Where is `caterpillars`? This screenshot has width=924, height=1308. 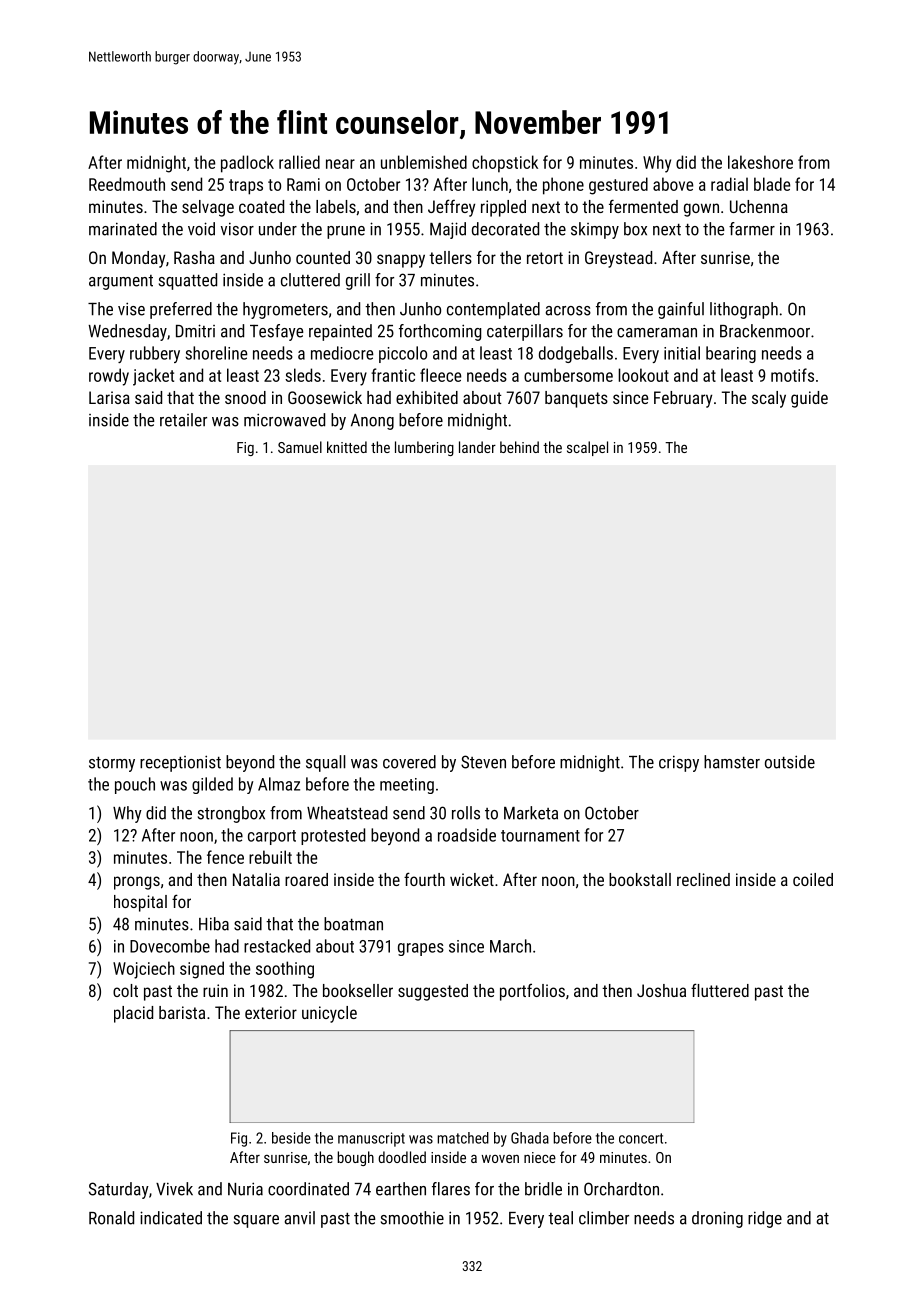 caterpillars is located at coordinates (525, 332).
